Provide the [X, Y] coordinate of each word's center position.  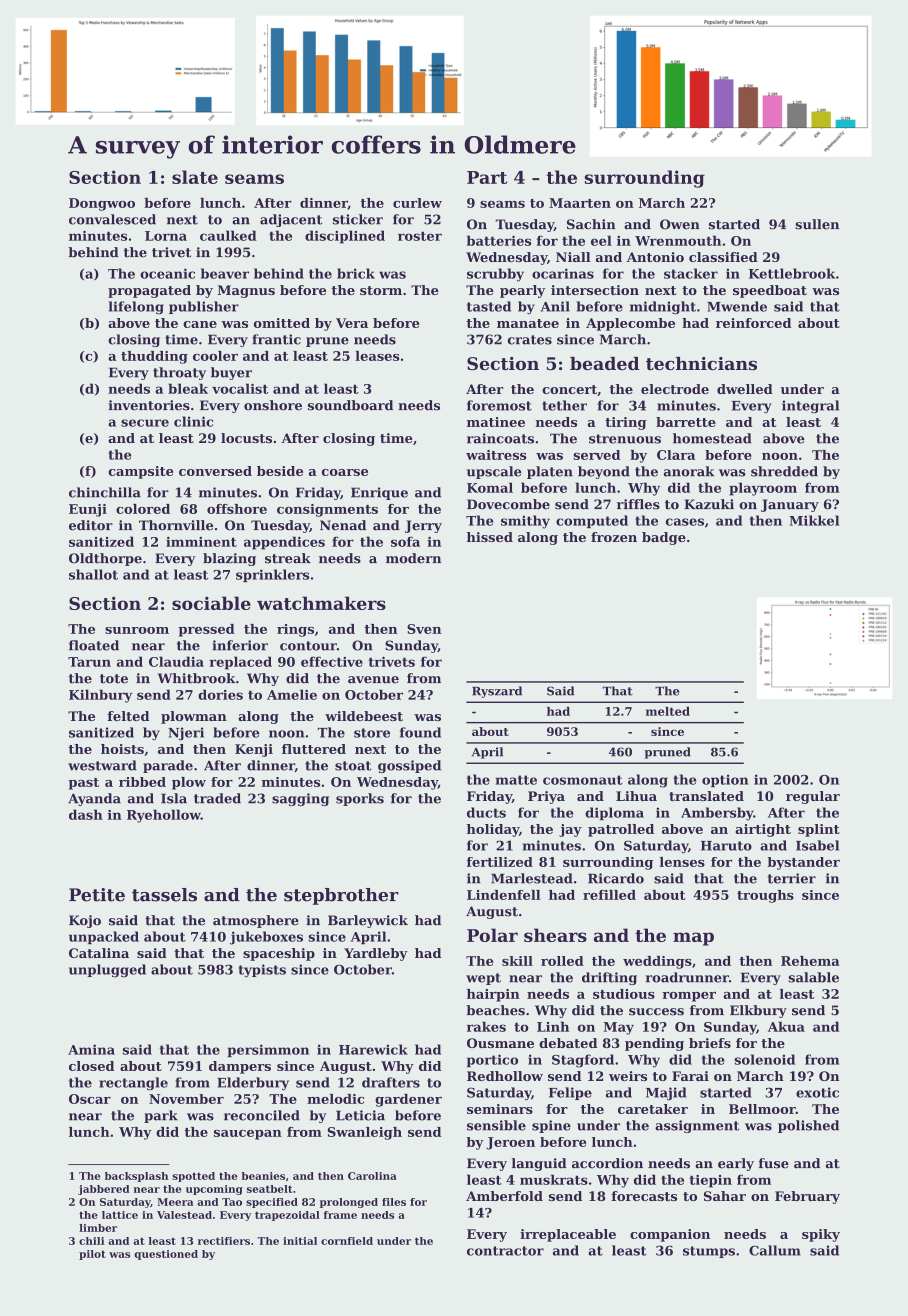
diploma [614, 813]
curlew [417, 203]
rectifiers [224, 1241]
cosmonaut [583, 780]
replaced [241, 663]
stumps [709, 1252]
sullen [817, 224]
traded [217, 798]
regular [813, 797]
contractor [505, 1251]
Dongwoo [102, 204]
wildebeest [364, 716]
